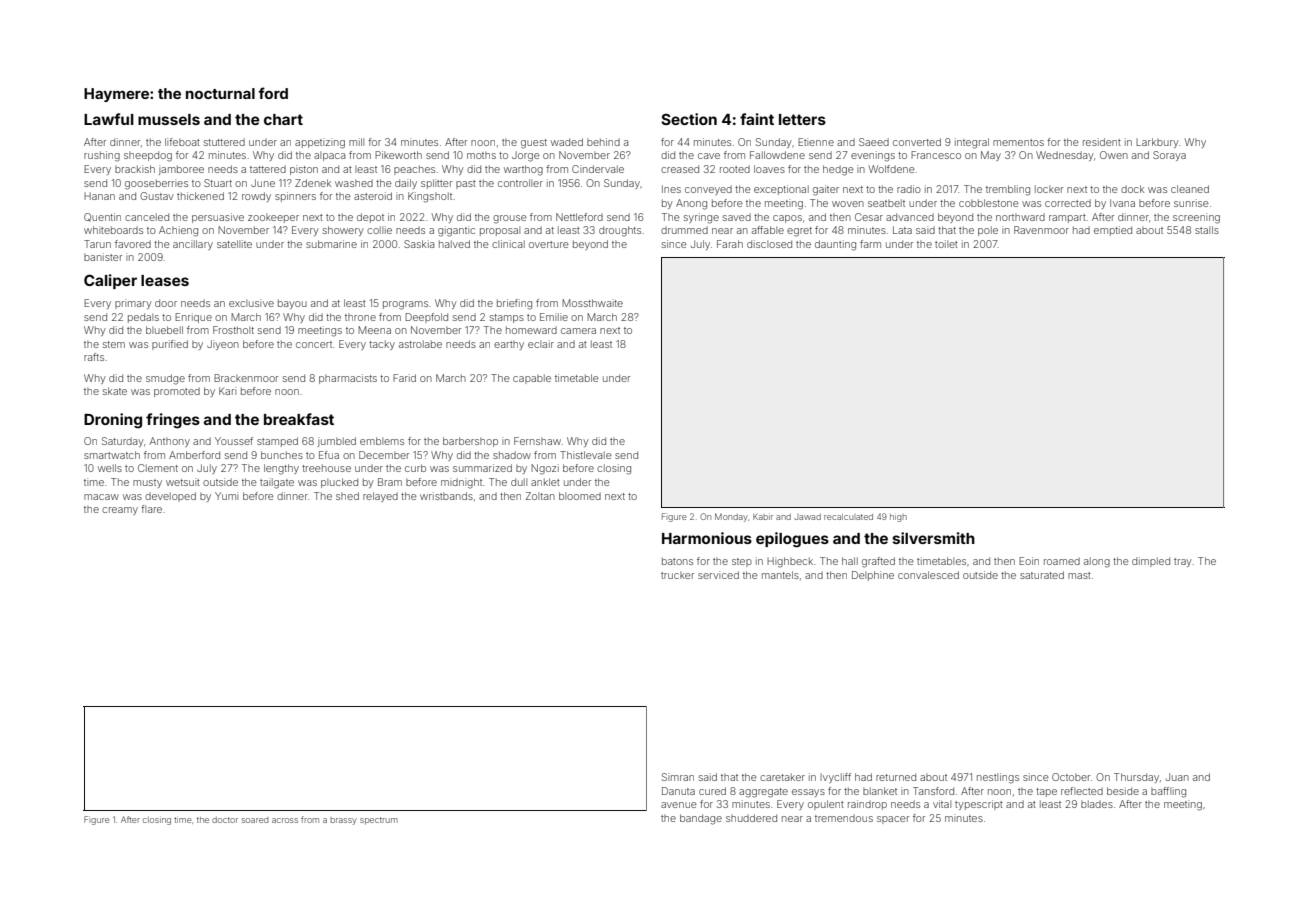  What do you see at coordinates (1177, 777) in the screenshot?
I see `Juan` at bounding box center [1177, 777].
